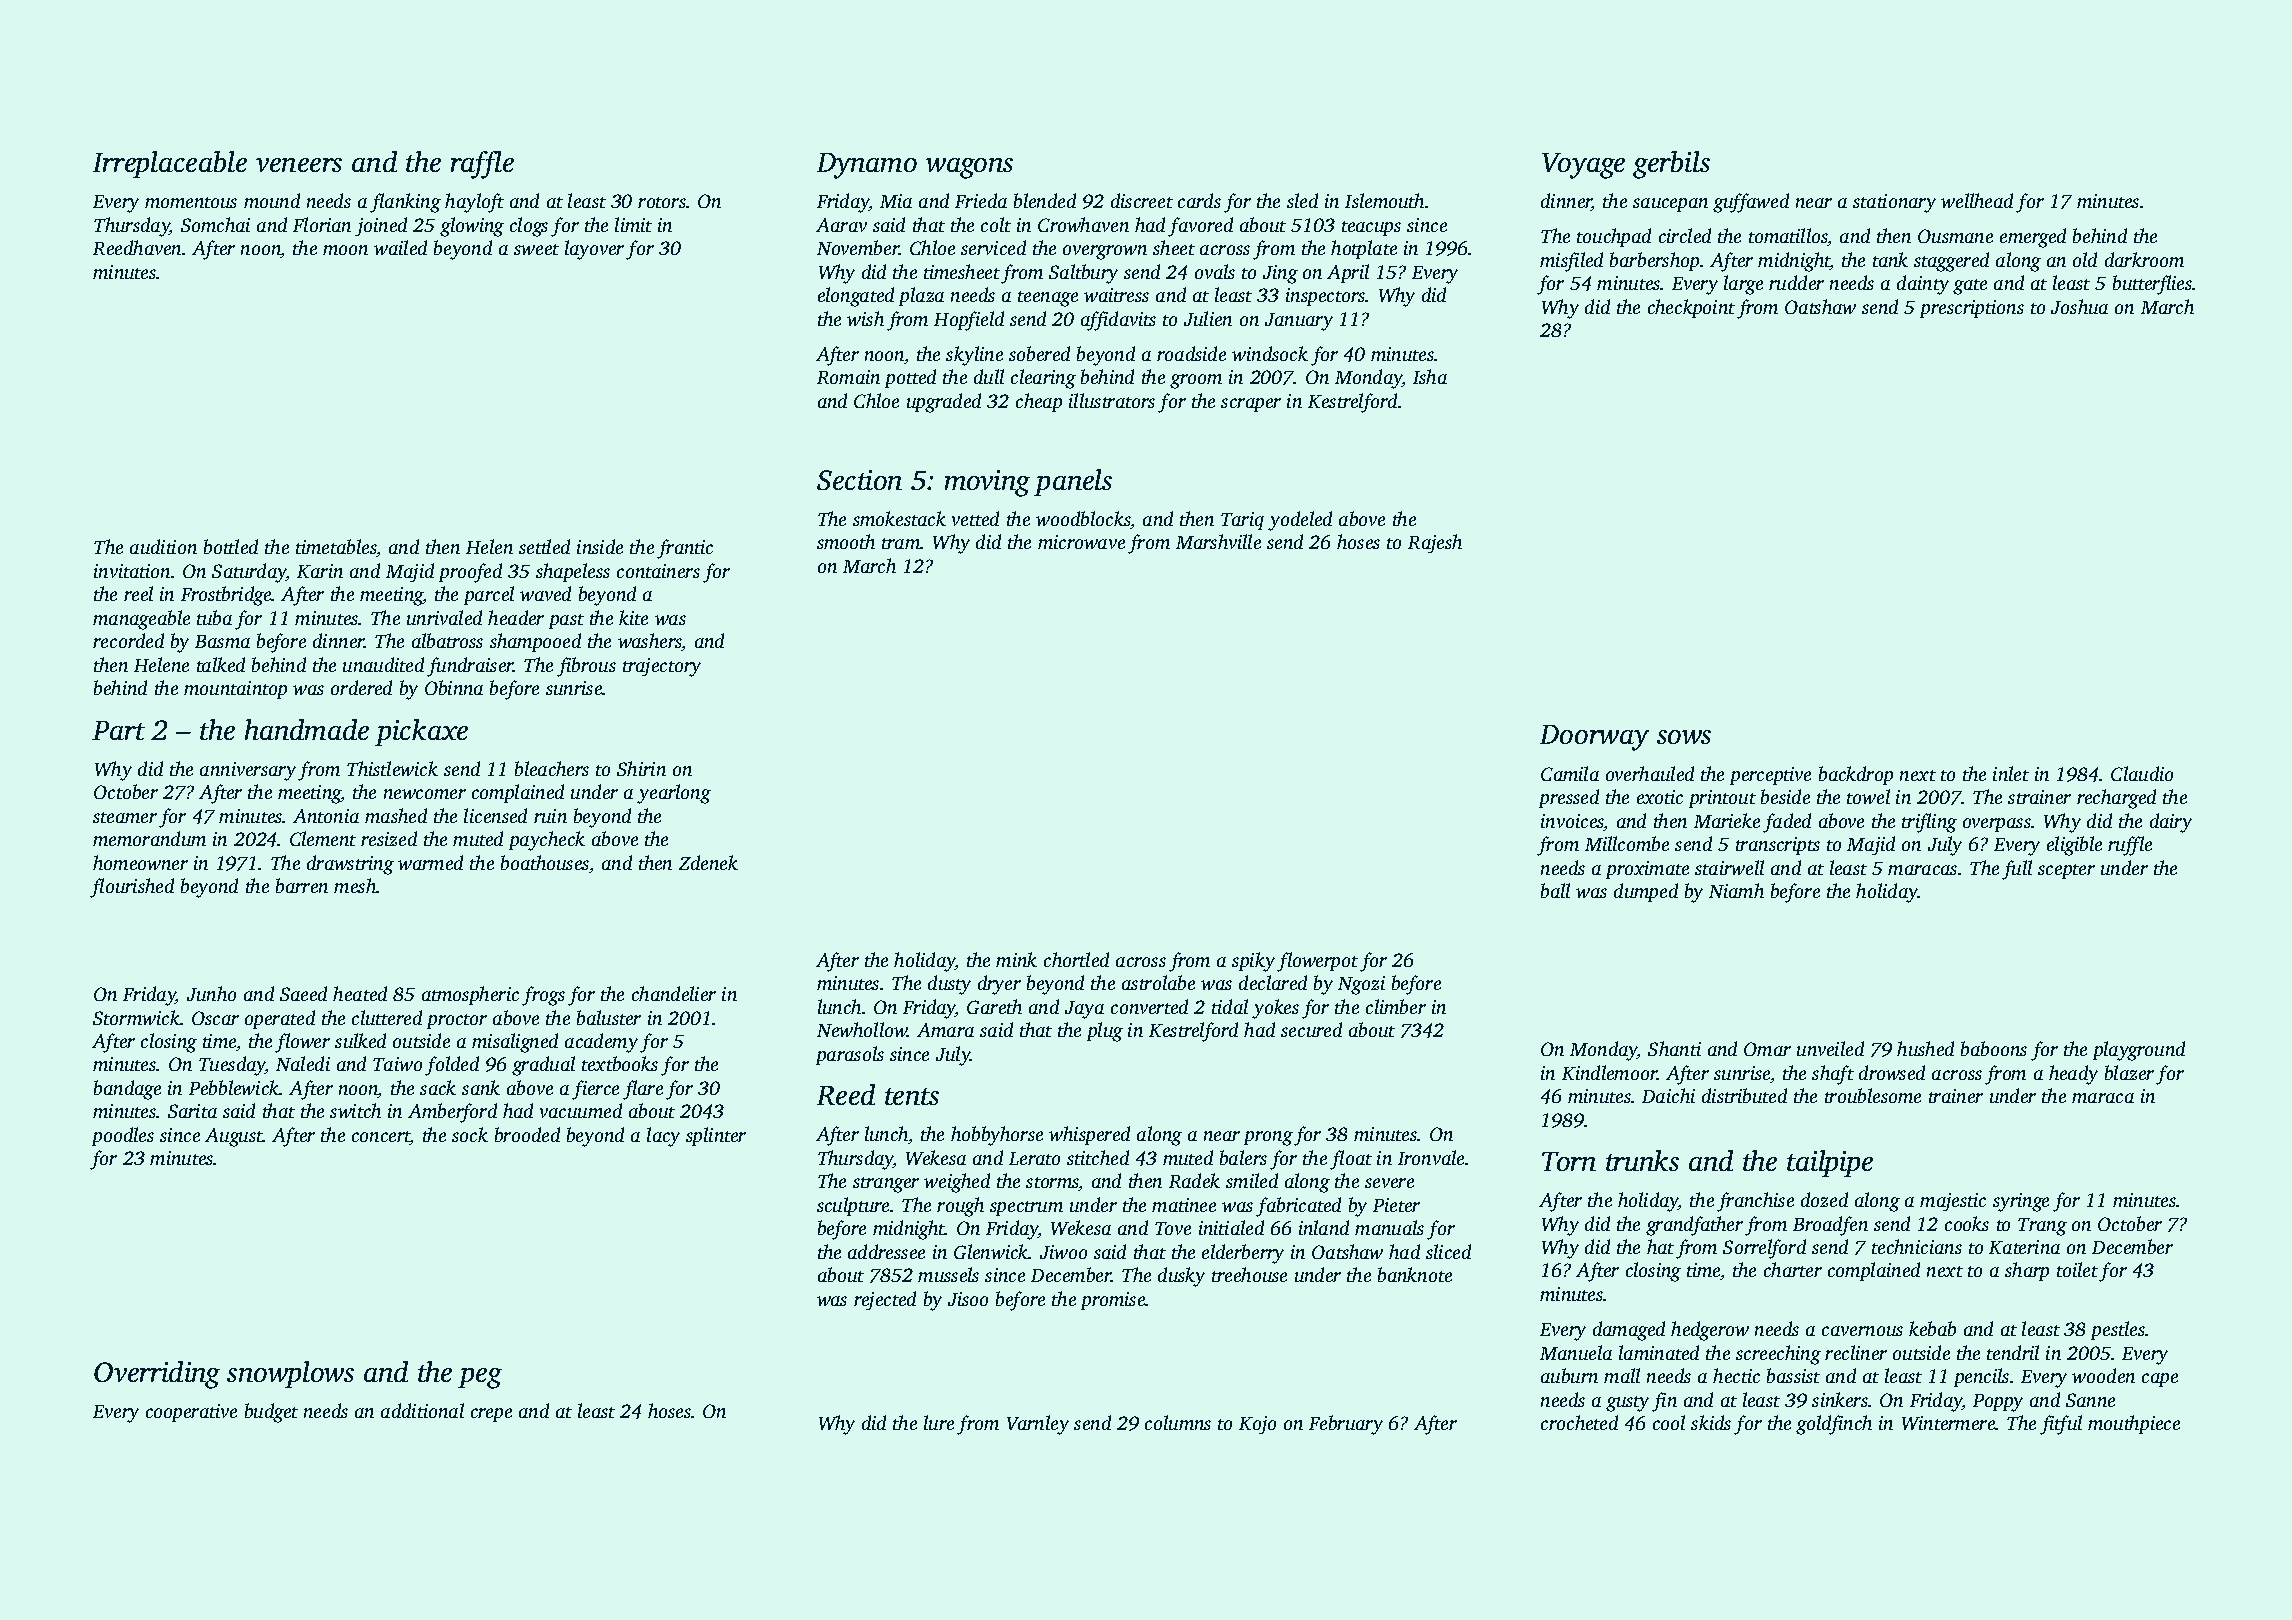  What do you see at coordinates (489, 595) in the screenshot?
I see `parcel` at bounding box center [489, 595].
